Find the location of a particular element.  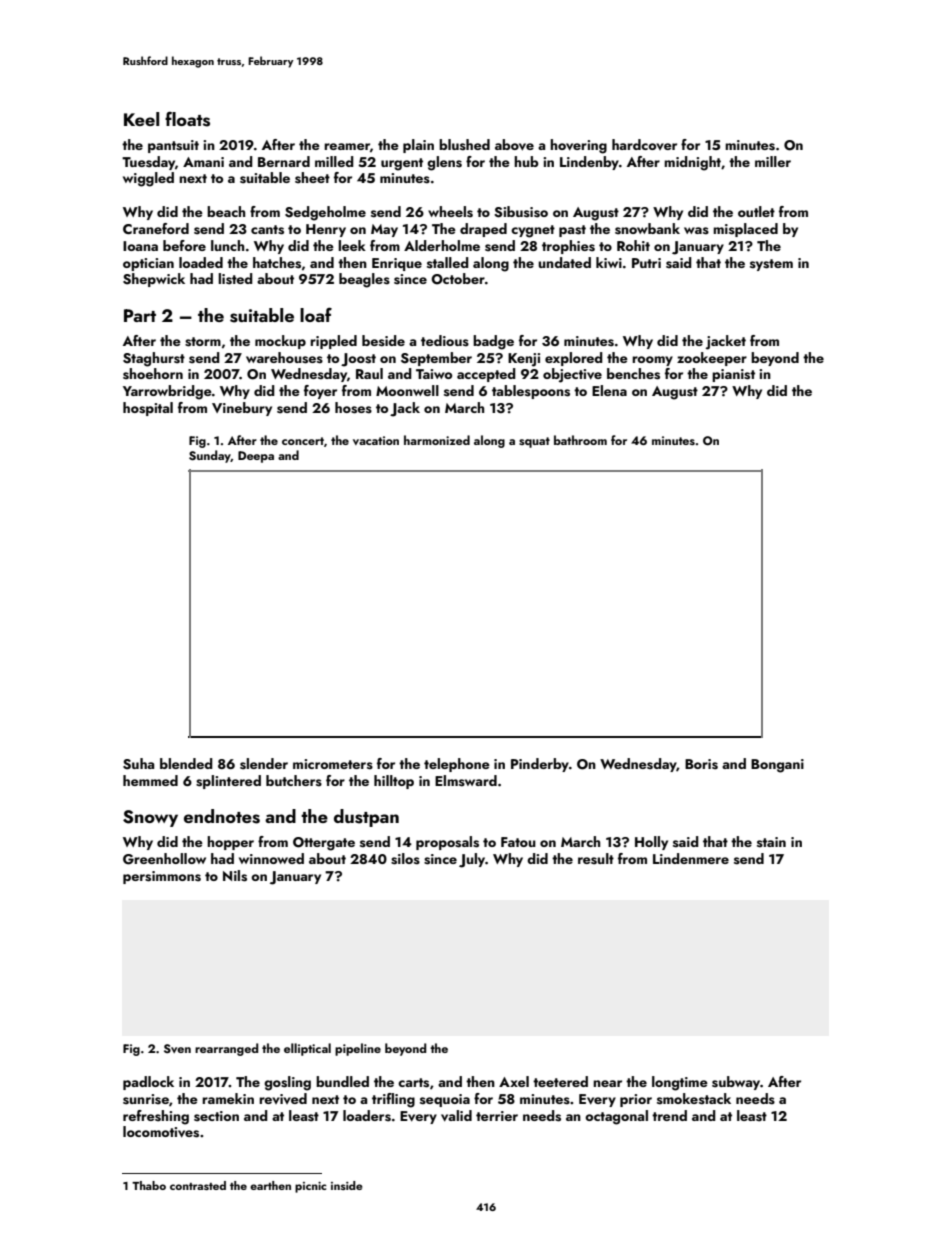

objective is located at coordinates (572, 375).
